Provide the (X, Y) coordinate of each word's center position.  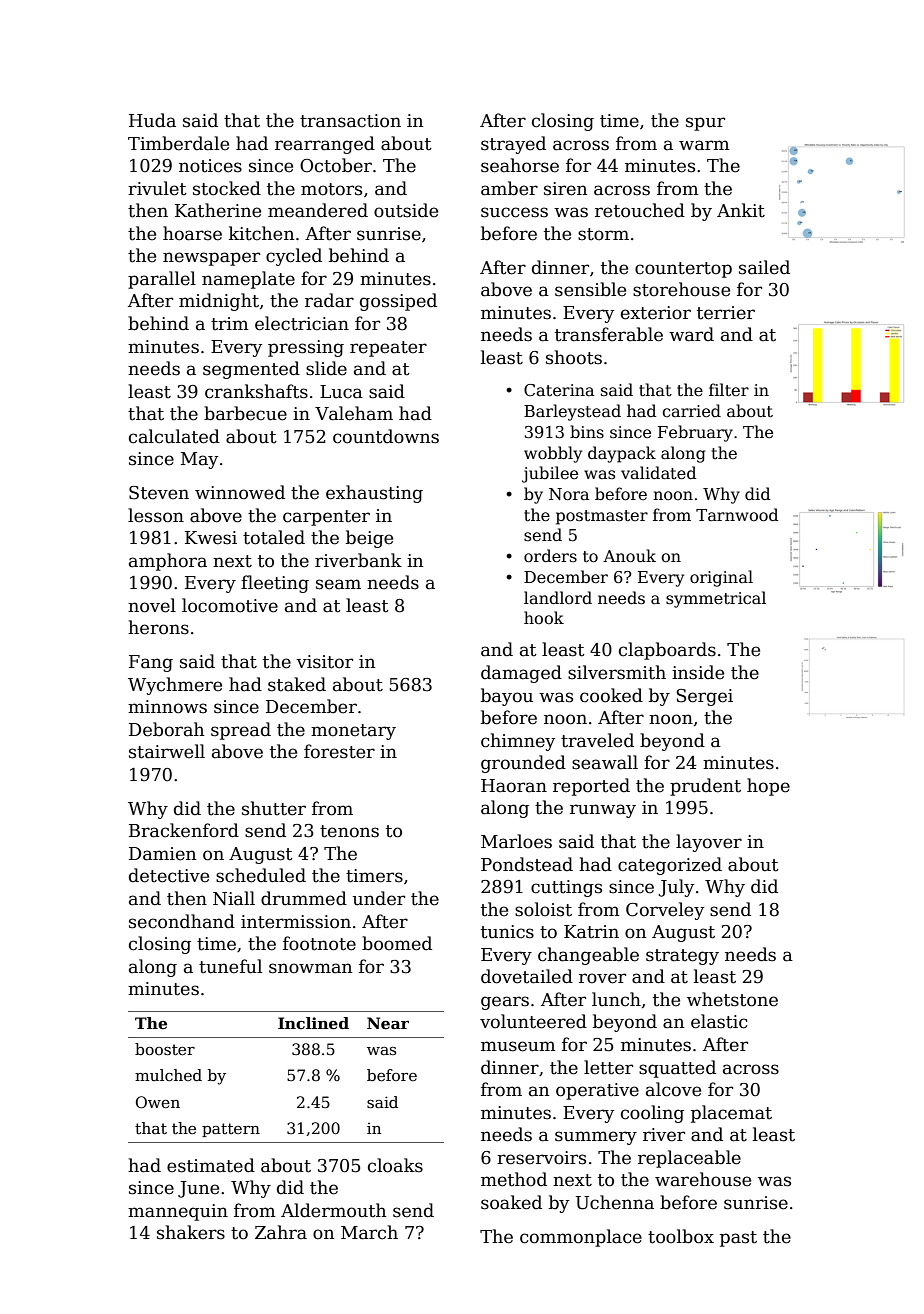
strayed (513, 145)
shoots (574, 357)
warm (704, 145)
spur (705, 124)
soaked (511, 1202)
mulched (168, 1075)
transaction (350, 121)
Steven (159, 493)
